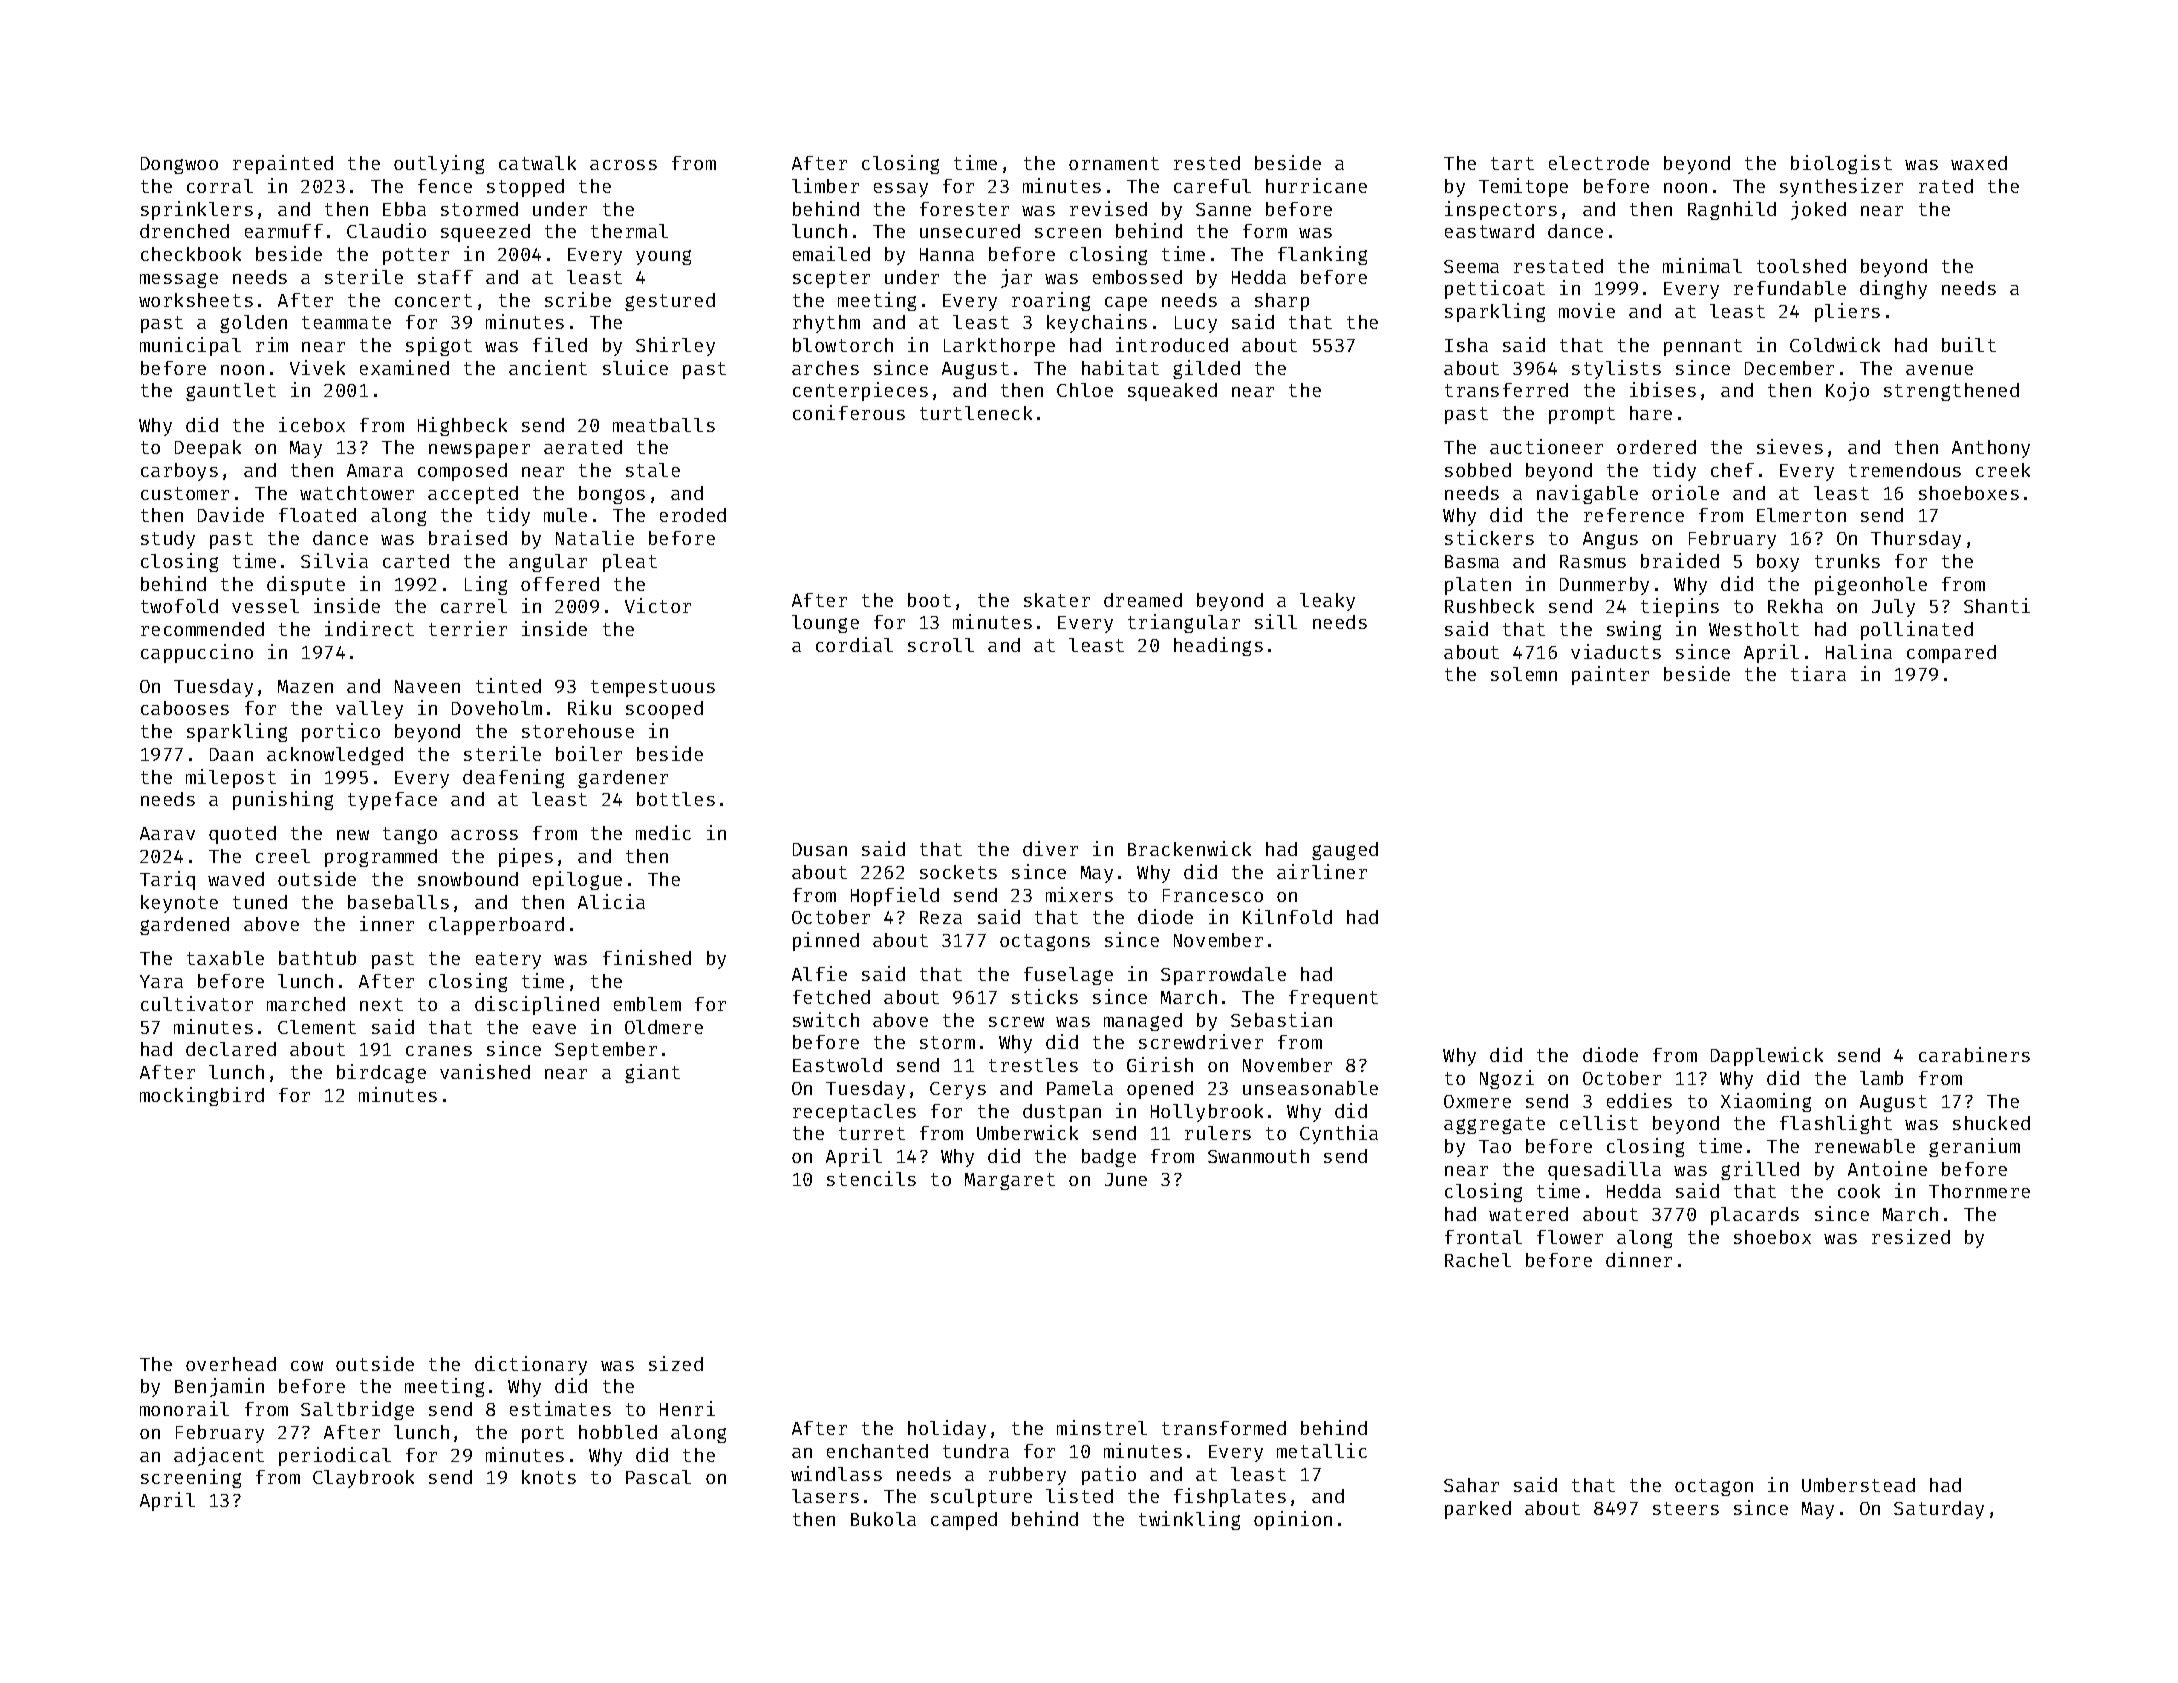  Describe the element at coordinates (647, 957) in the screenshot. I see `finished` at that location.
